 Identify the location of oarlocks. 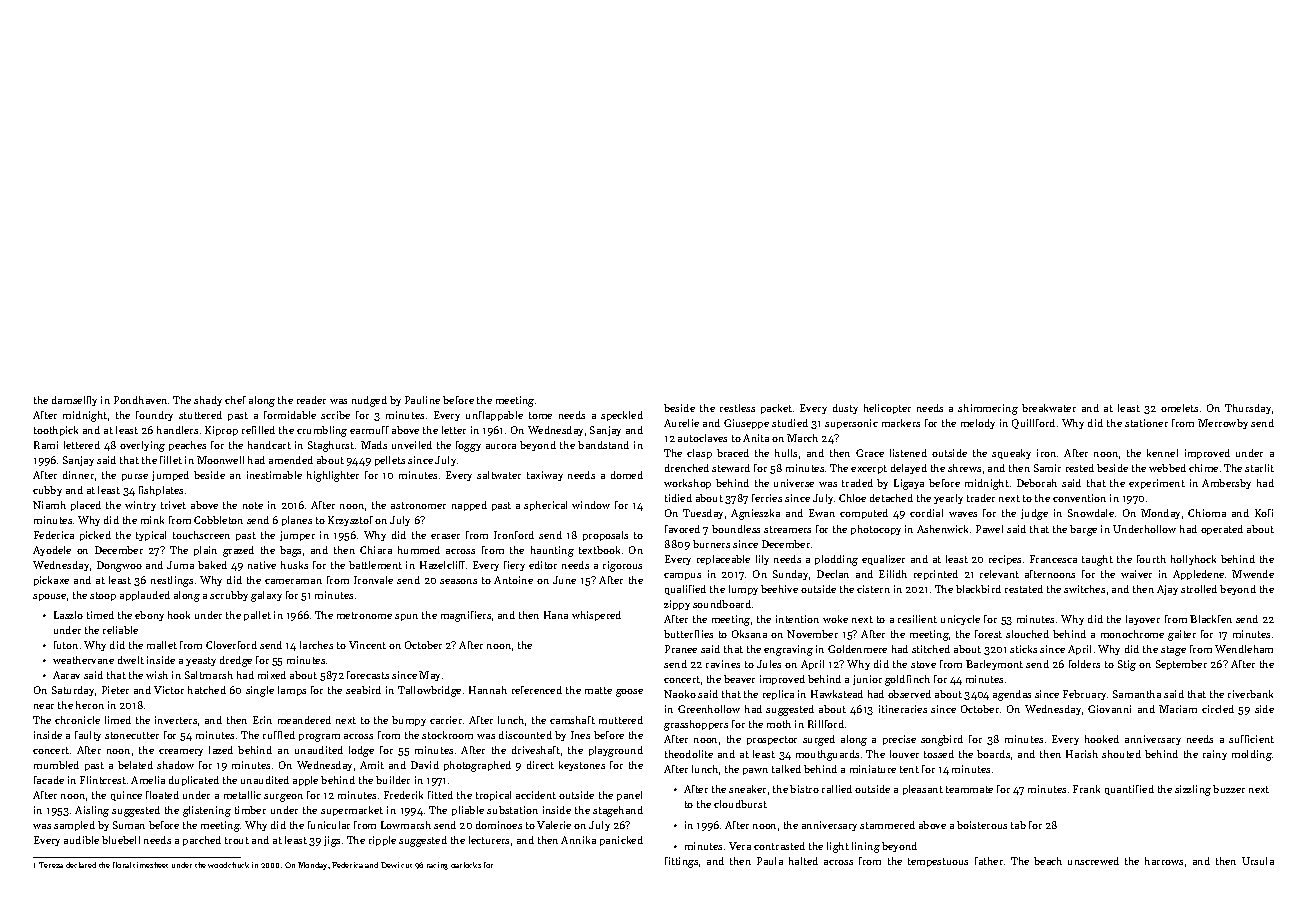
(466, 865).
